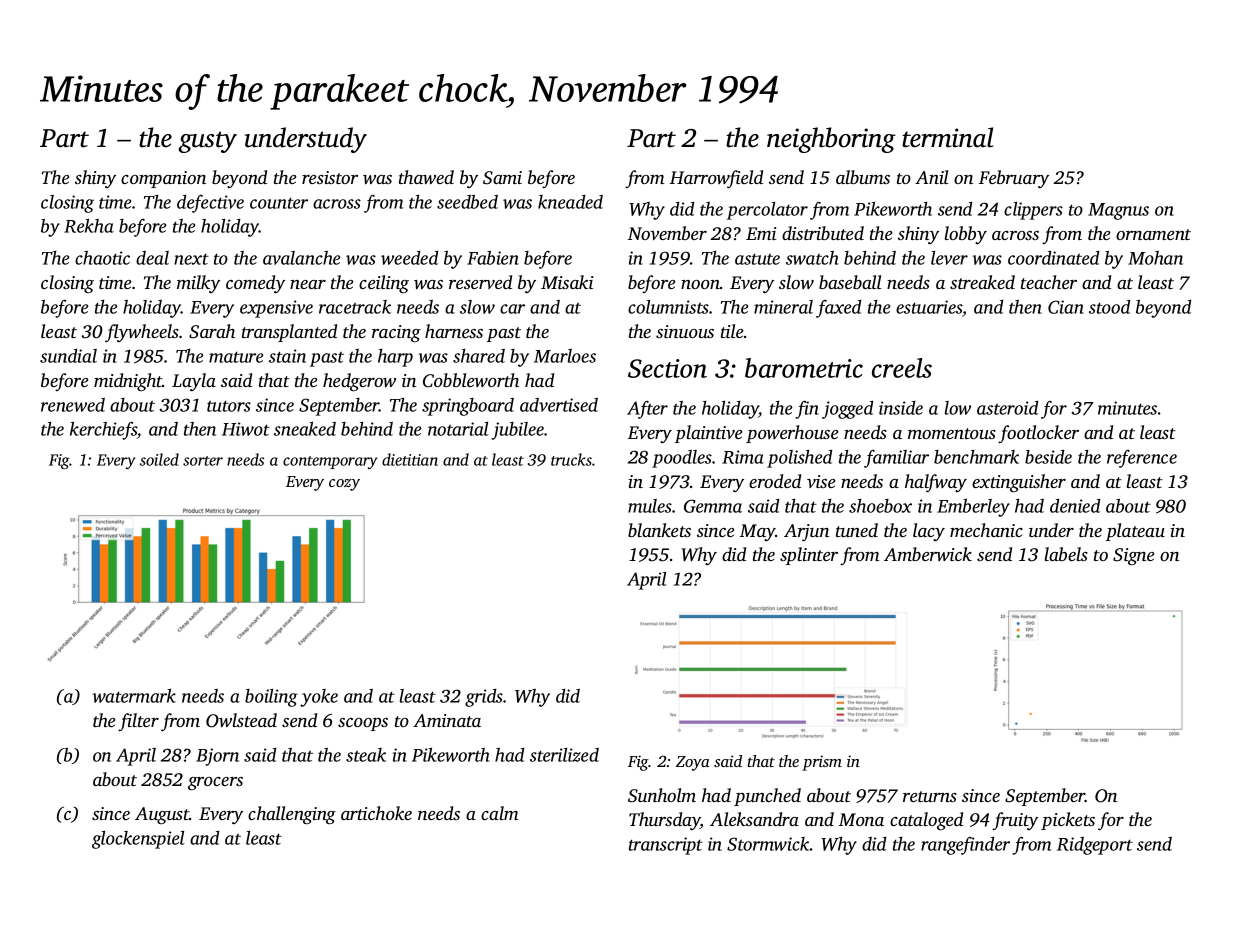  I want to click on grocers, so click(215, 784).
